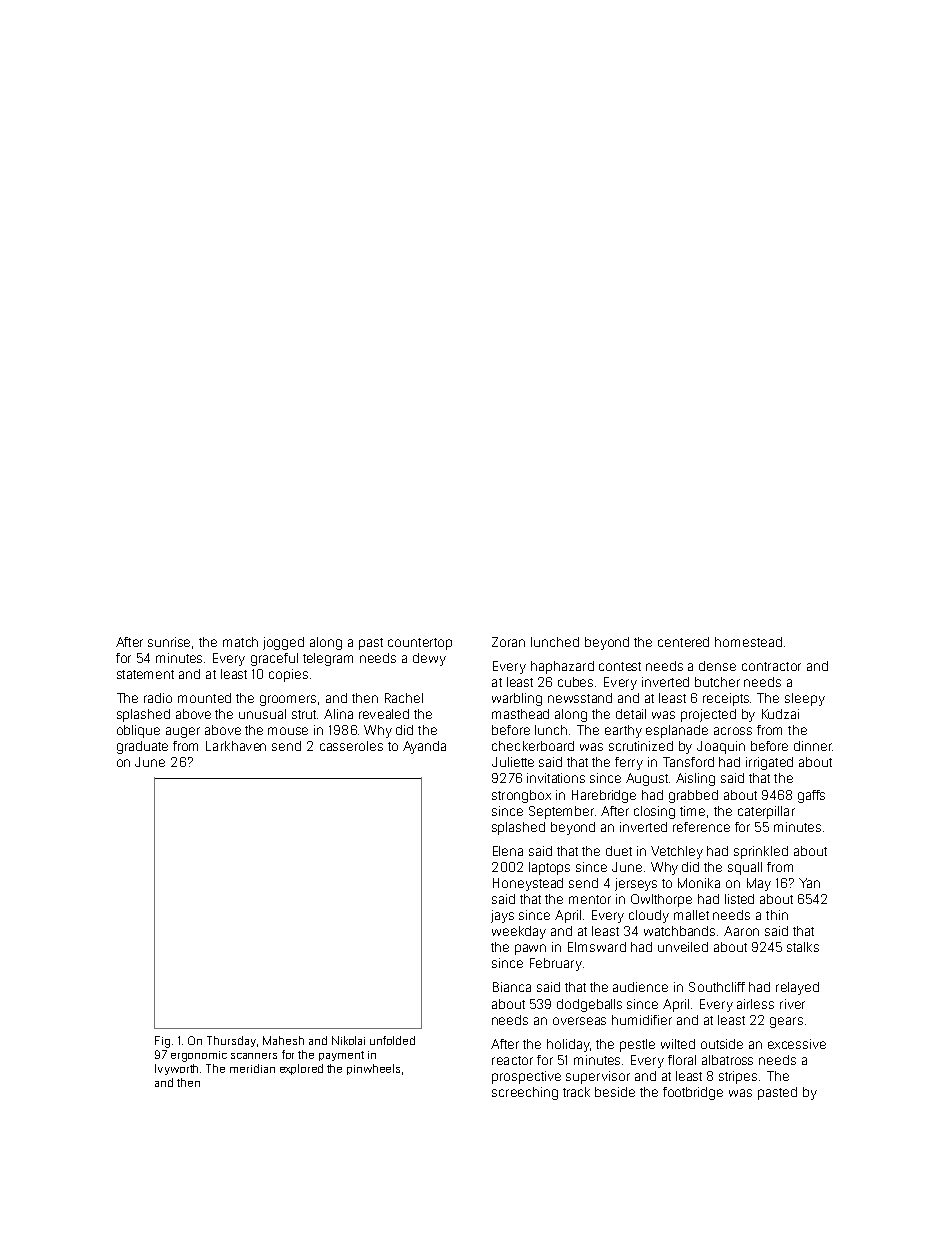  I want to click on Larkhaven, so click(236, 746).
